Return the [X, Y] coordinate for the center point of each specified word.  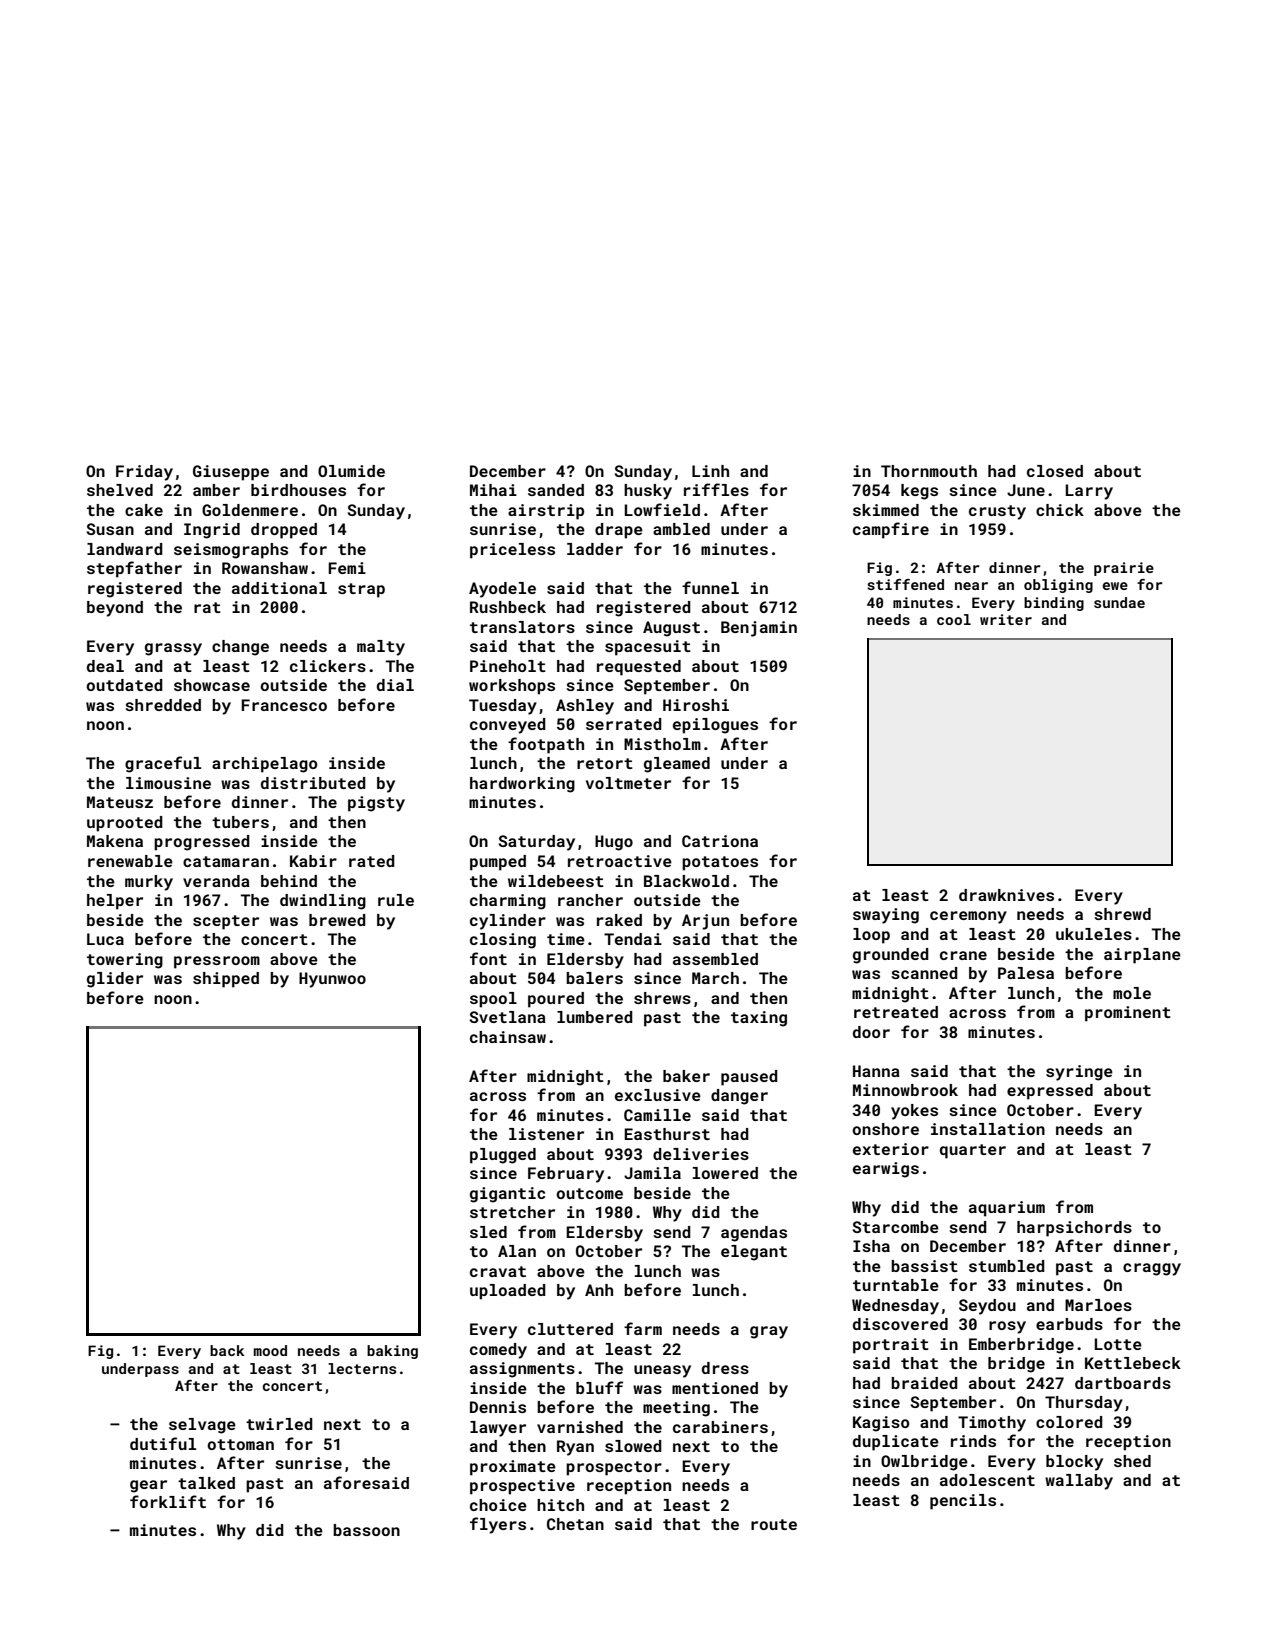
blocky [1074, 1463]
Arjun [705, 922]
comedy [498, 1351]
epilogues [715, 726]
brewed [337, 920]
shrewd [1122, 914]
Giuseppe [231, 473]
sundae [1119, 602]
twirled [279, 1424]
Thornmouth [929, 471]
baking [392, 1352]
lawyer [498, 1429]
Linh [710, 471]
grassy [173, 649]
